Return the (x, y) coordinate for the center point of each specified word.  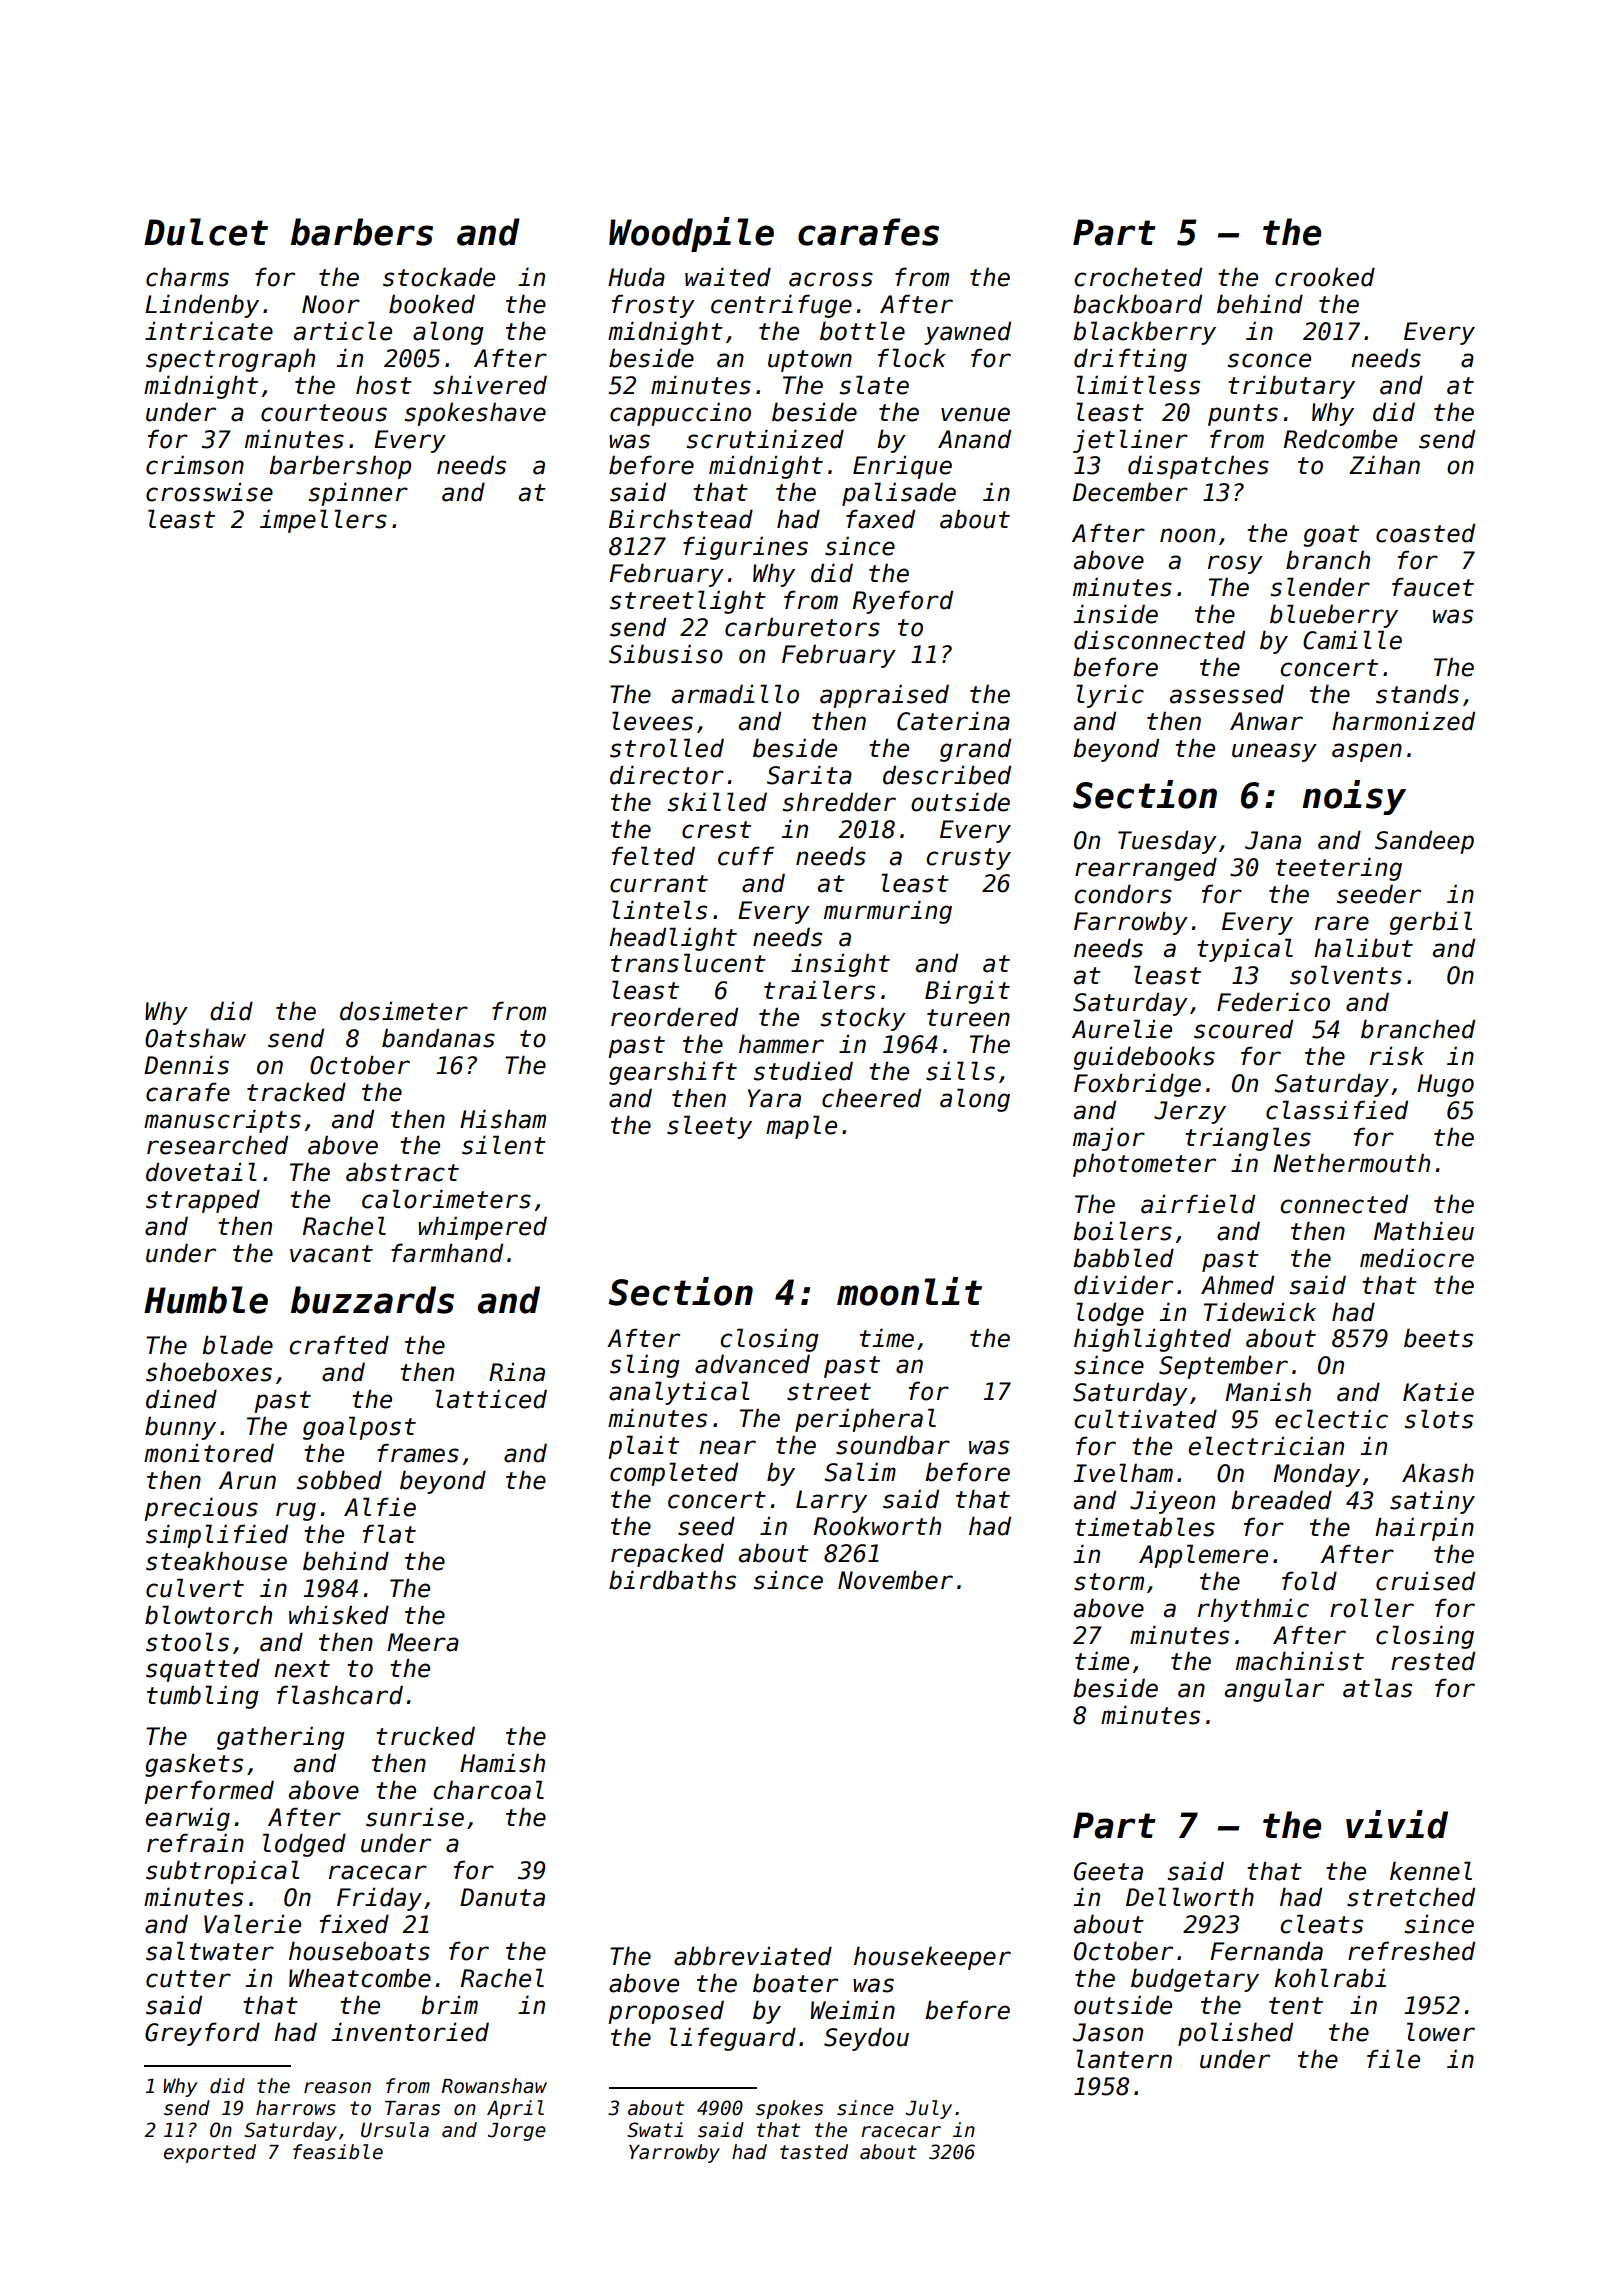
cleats (1321, 1924)
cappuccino (680, 414)
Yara (774, 1098)
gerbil (1430, 923)
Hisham (503, 1119)
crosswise (209, 492)
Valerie (252, 1924)
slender (1320, 587)
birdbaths (672, 1580)
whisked (339, 1615)
